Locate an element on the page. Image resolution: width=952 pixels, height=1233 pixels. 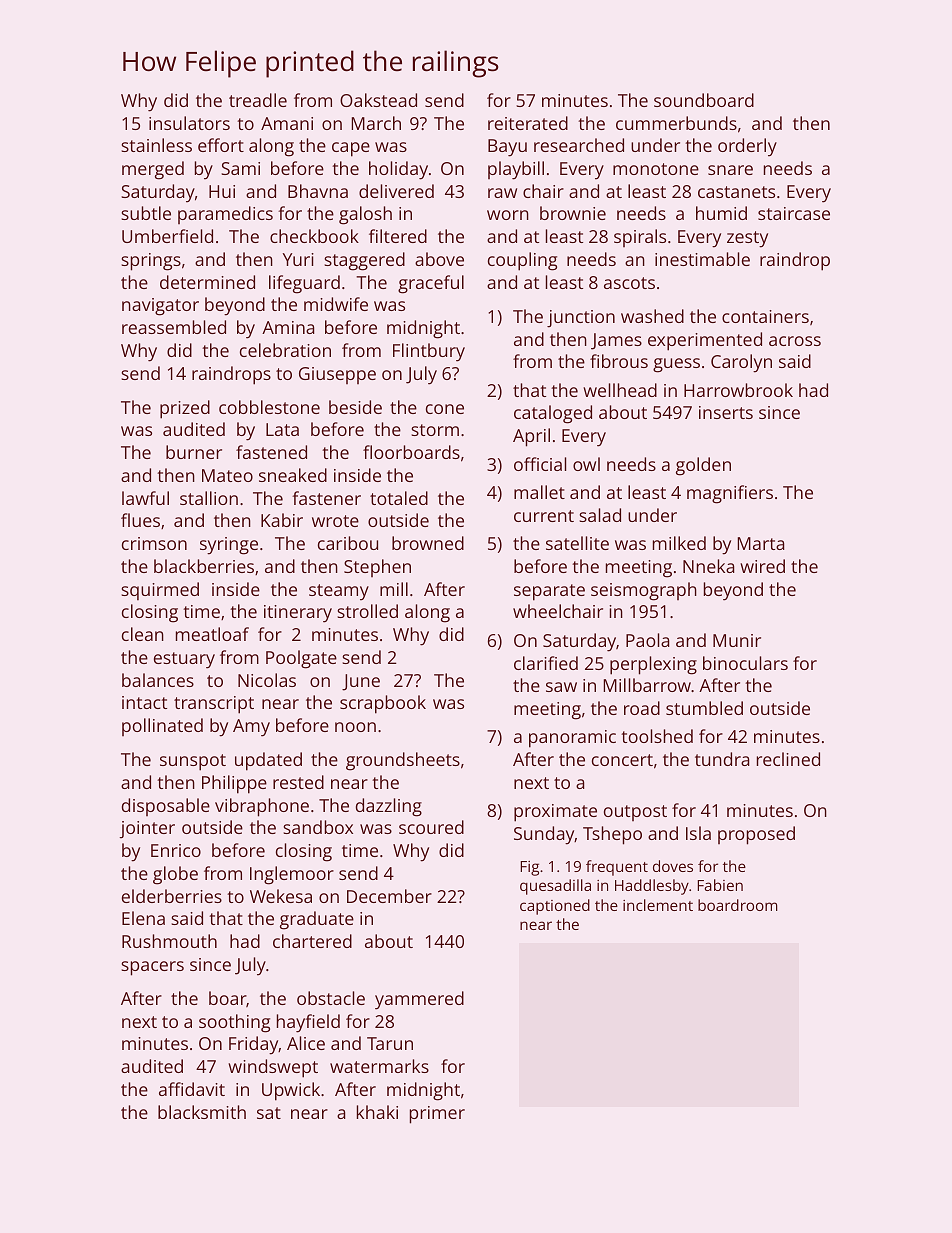
determined is located at coordinates (207, 282).
